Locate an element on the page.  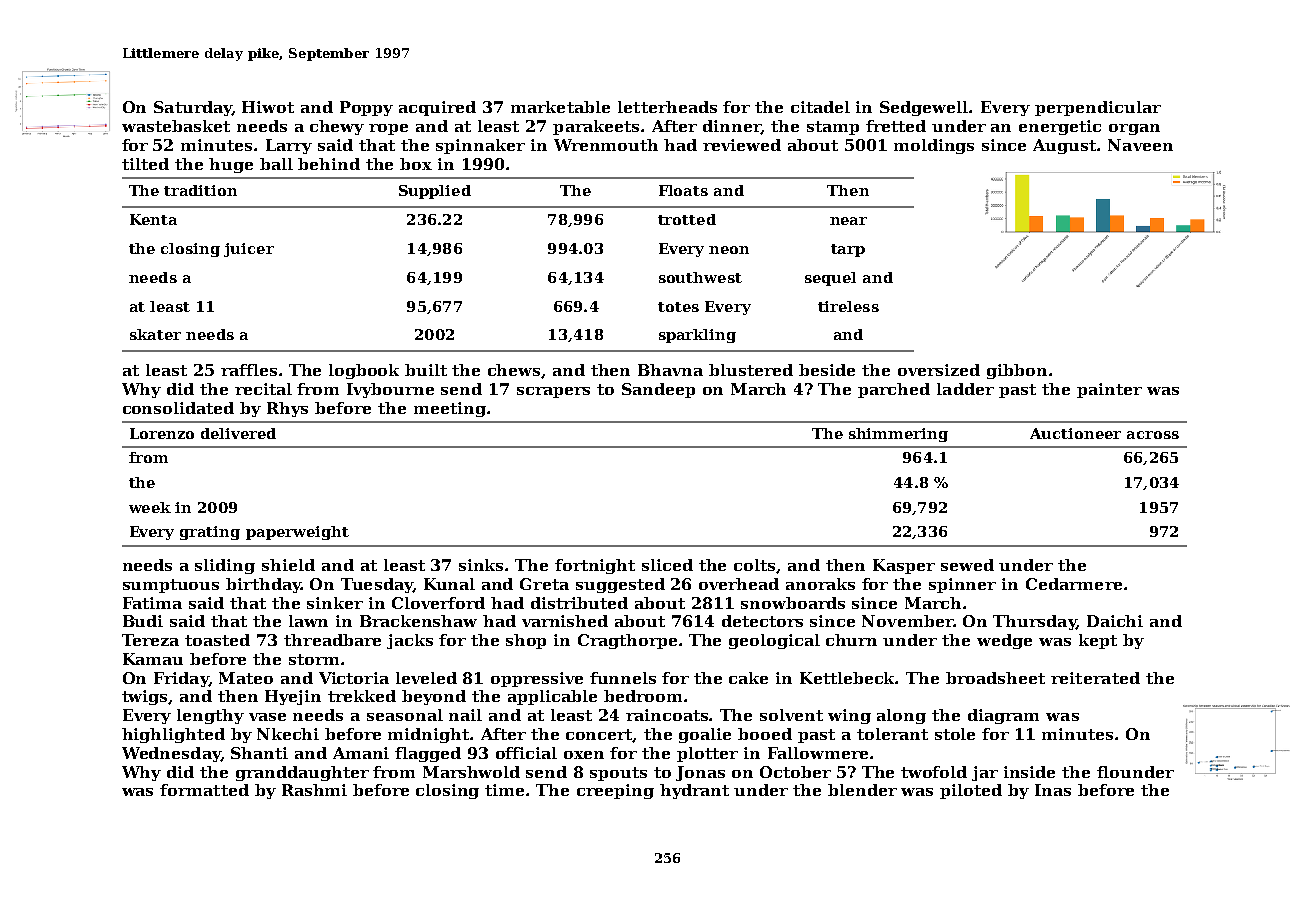
hydrant is located at coordinates (694, 791).
